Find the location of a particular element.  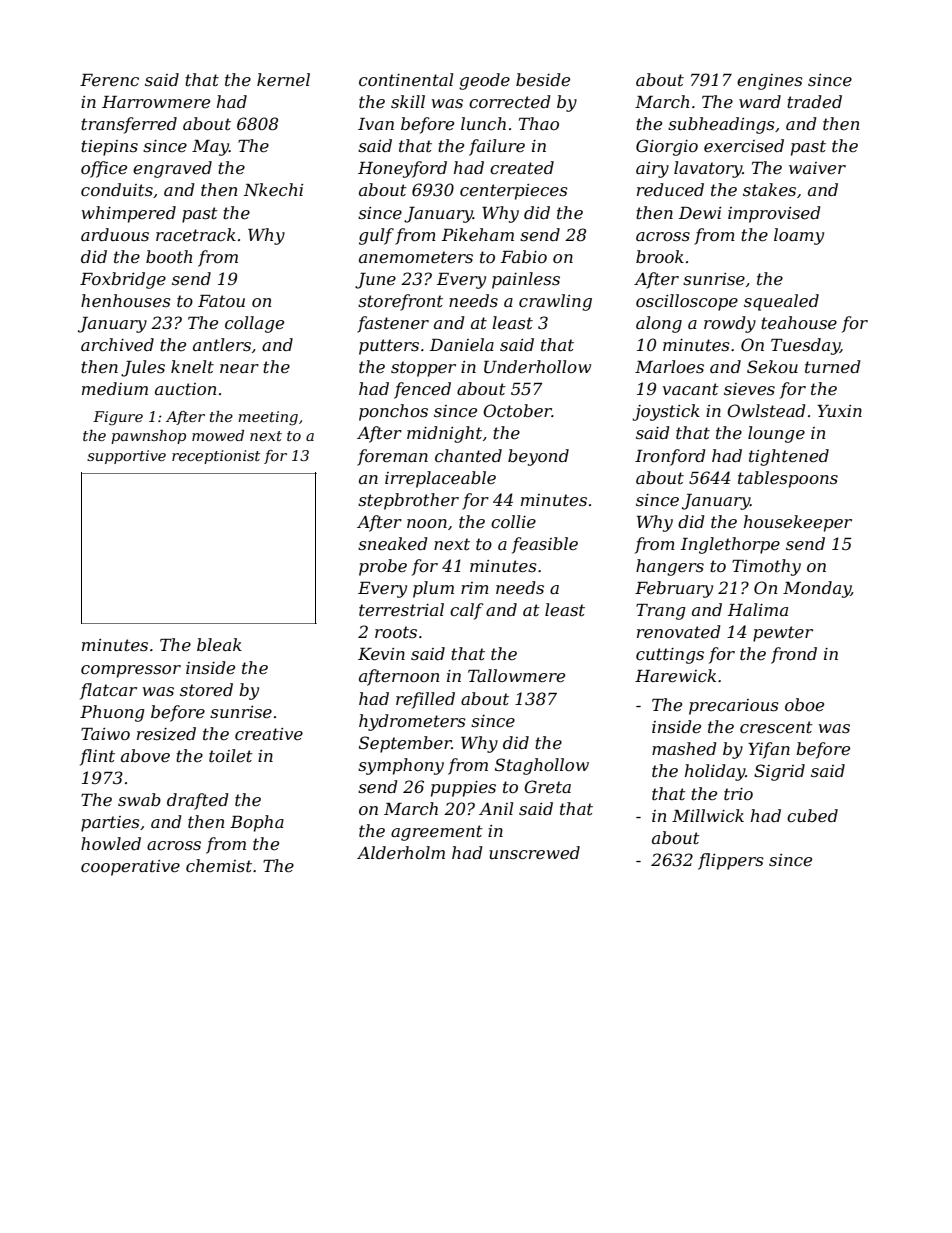

cuttings is located at coordinates (670, 656).
